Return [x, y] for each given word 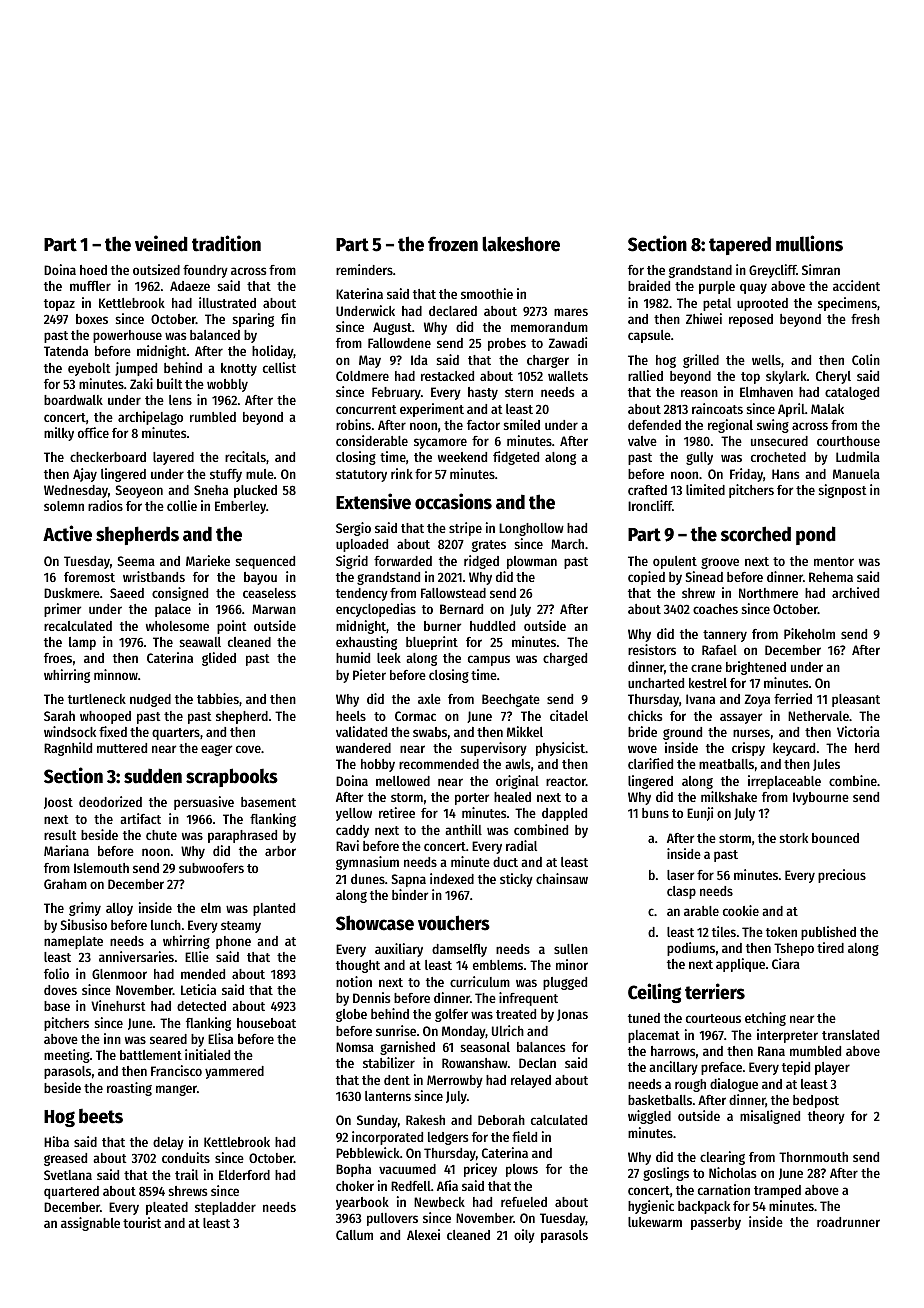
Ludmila [858, 456]
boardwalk [73, 400]
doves [60, 990]
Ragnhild [68, 749]
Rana [771, 1051]
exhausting [366, 643]
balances [541, 1047]
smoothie [487, 293]
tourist [142, 1222]
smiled [521, 424]
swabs [430, 732]
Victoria [858, 731]
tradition [226, 243]
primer [62, 610]
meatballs [726, 764]
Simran [821, 269]
